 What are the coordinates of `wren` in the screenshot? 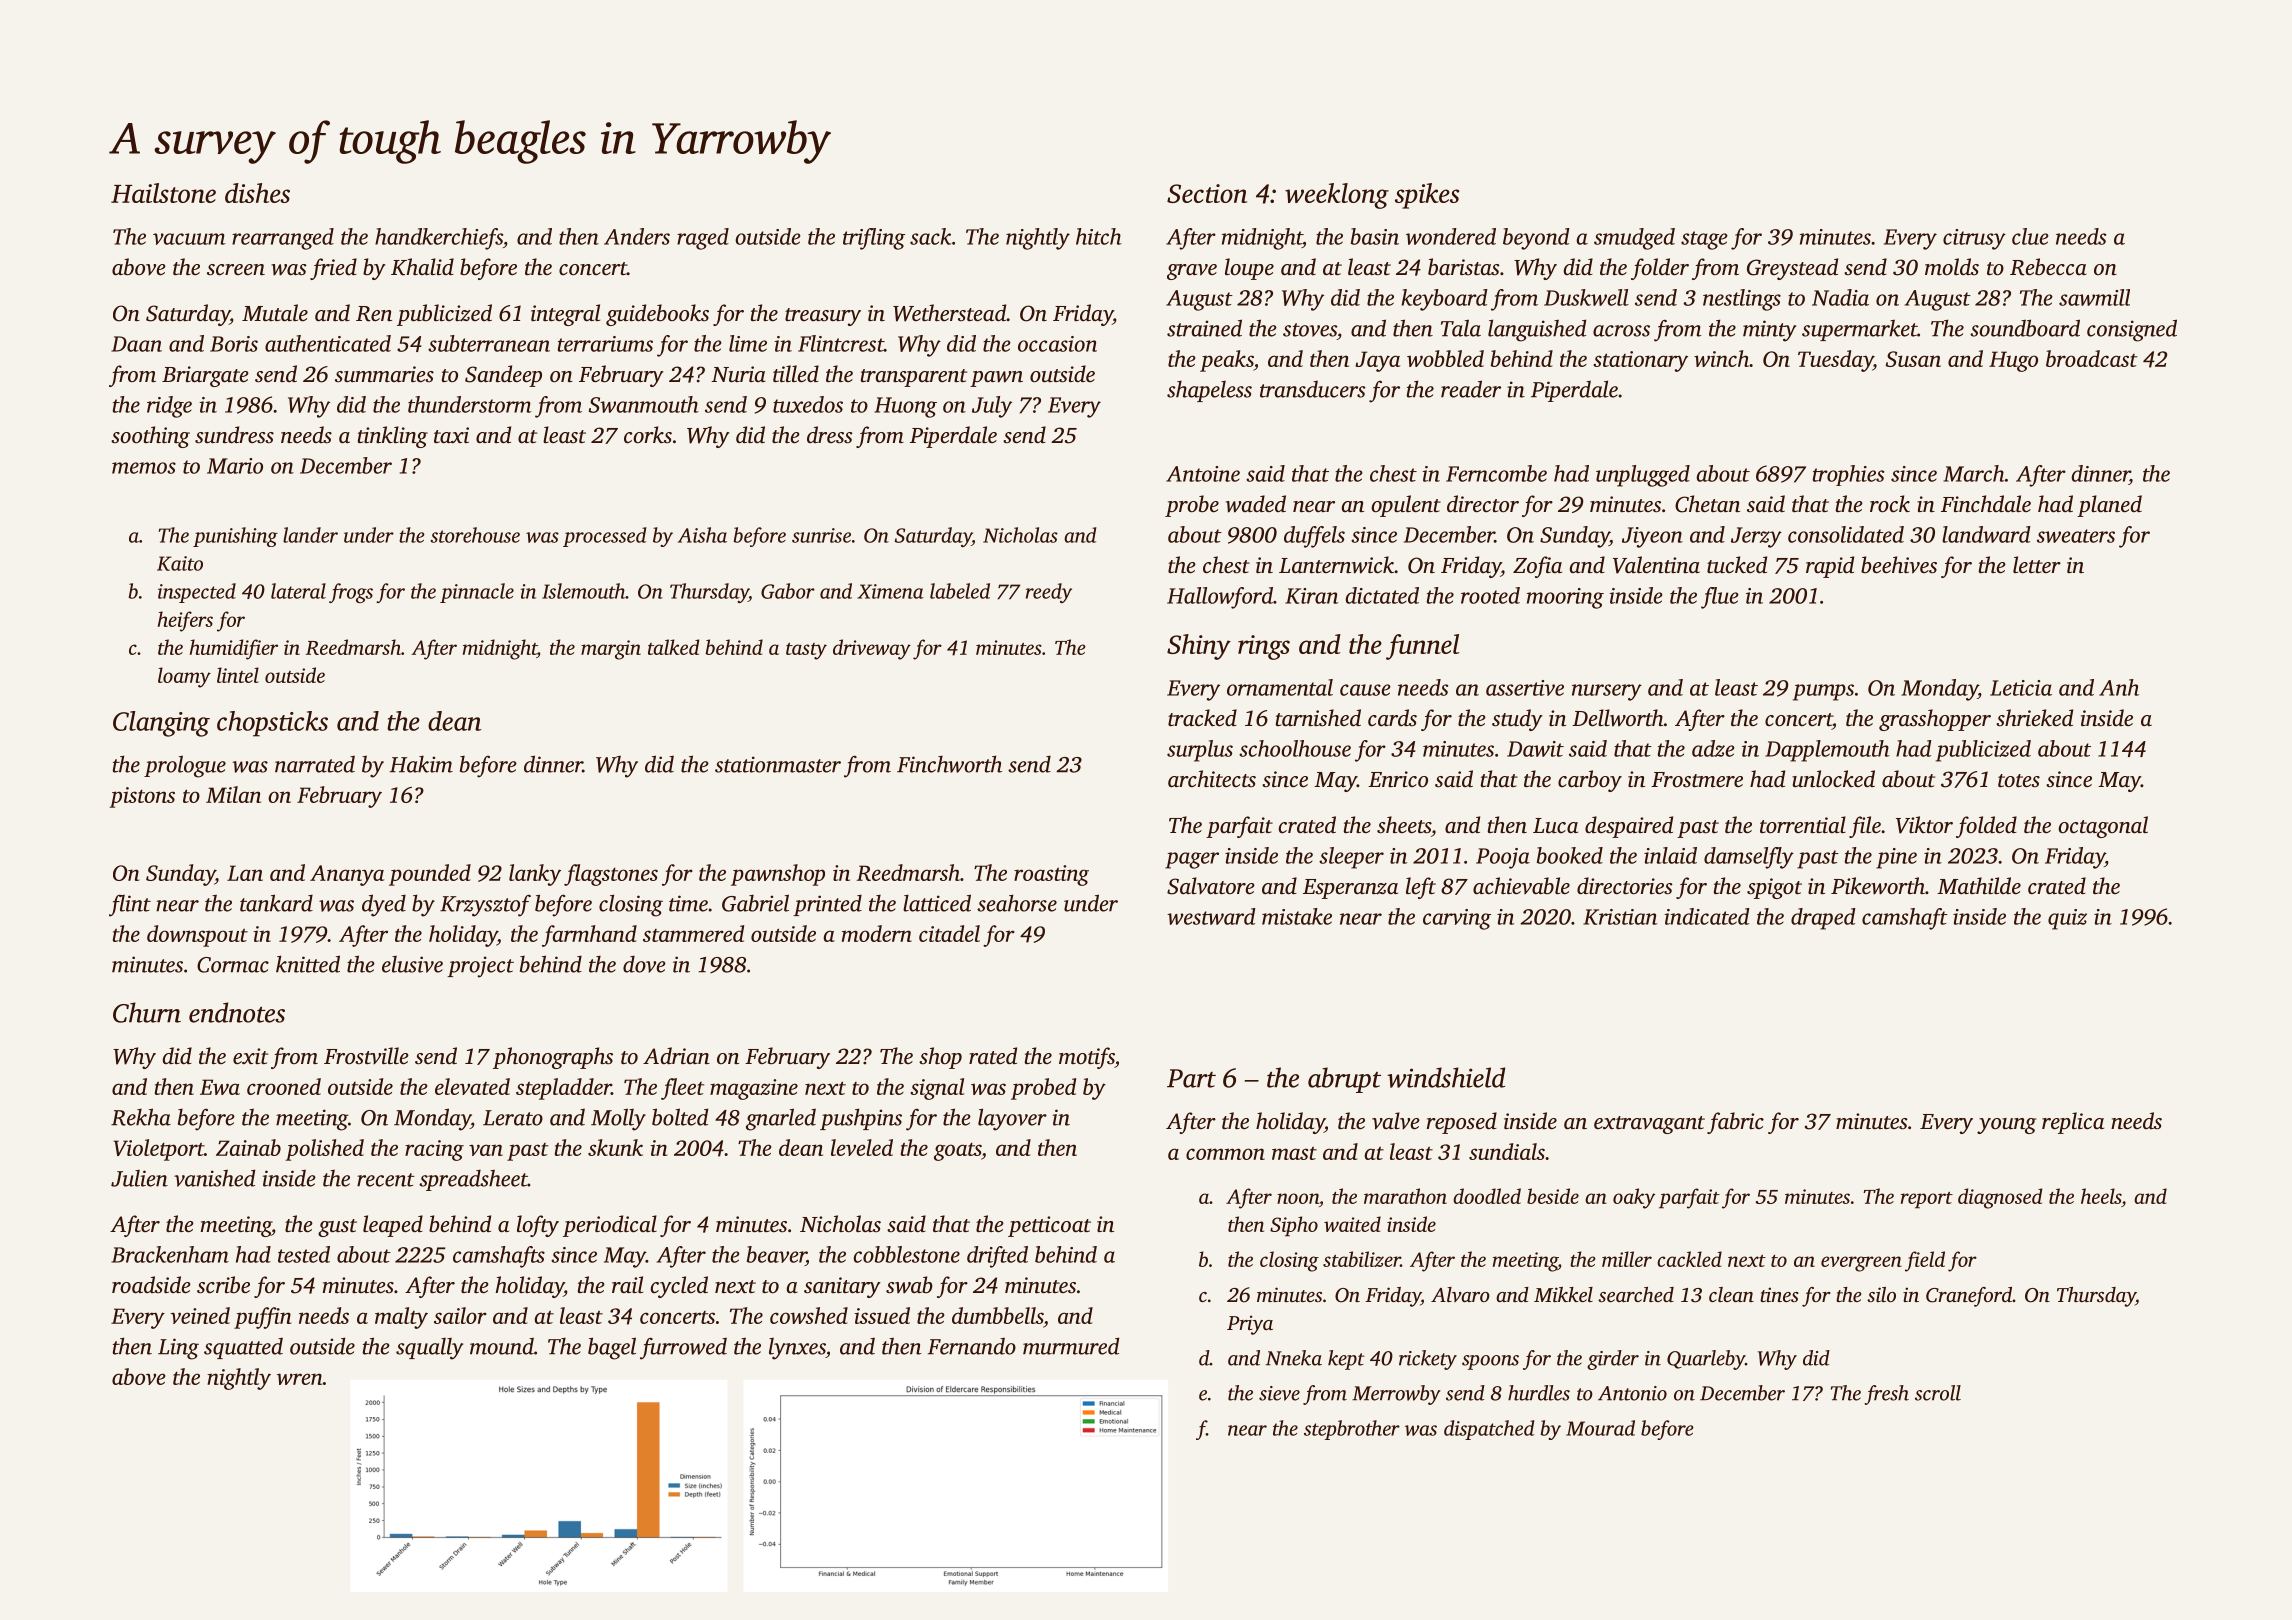 It's located at (300, 1379).
